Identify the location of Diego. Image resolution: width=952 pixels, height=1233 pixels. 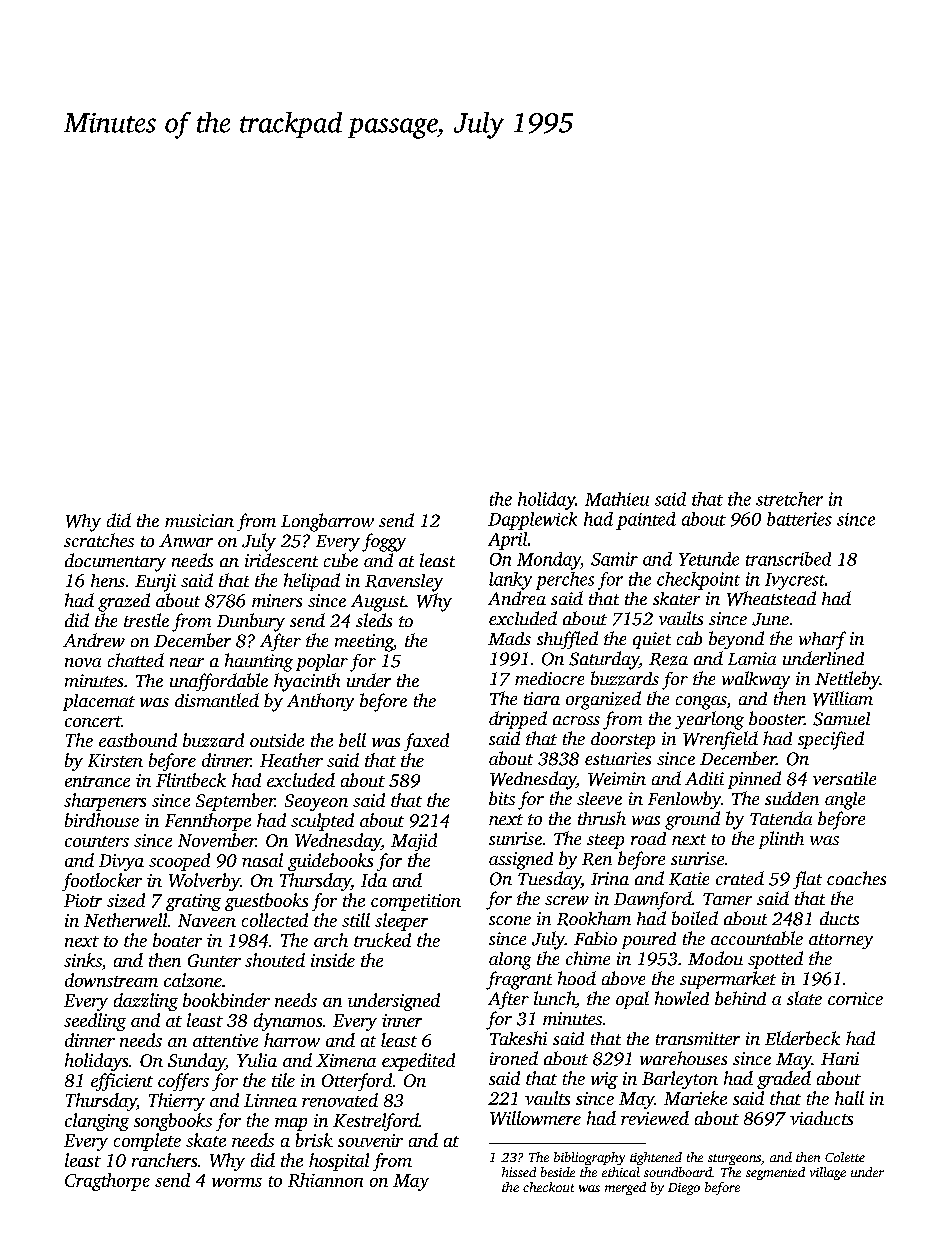
(684, 1189).
